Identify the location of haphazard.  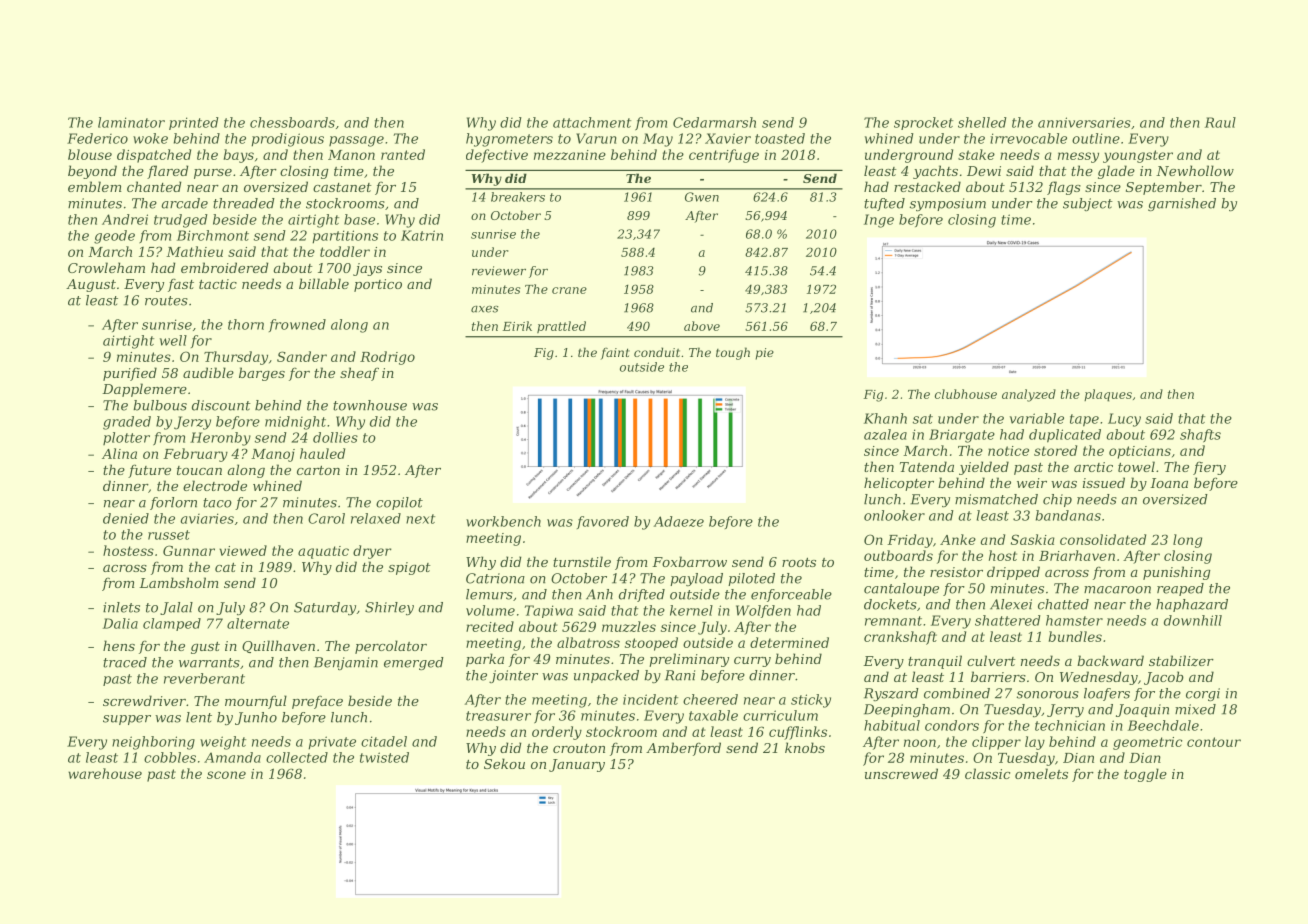
(1192, 605).
